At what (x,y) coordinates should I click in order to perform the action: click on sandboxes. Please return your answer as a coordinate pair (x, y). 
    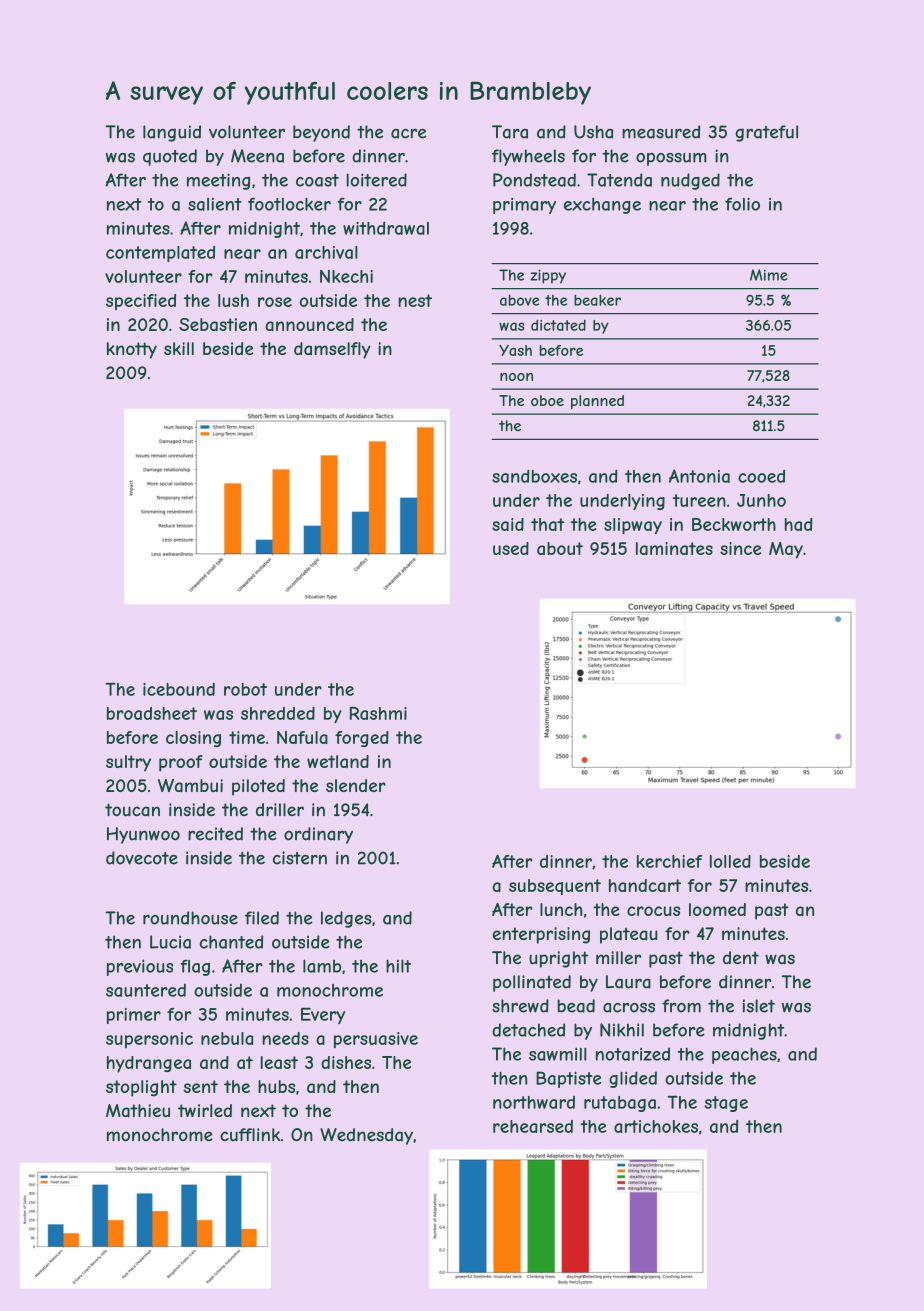
    Looking at the image, I should click on (534, 476).
